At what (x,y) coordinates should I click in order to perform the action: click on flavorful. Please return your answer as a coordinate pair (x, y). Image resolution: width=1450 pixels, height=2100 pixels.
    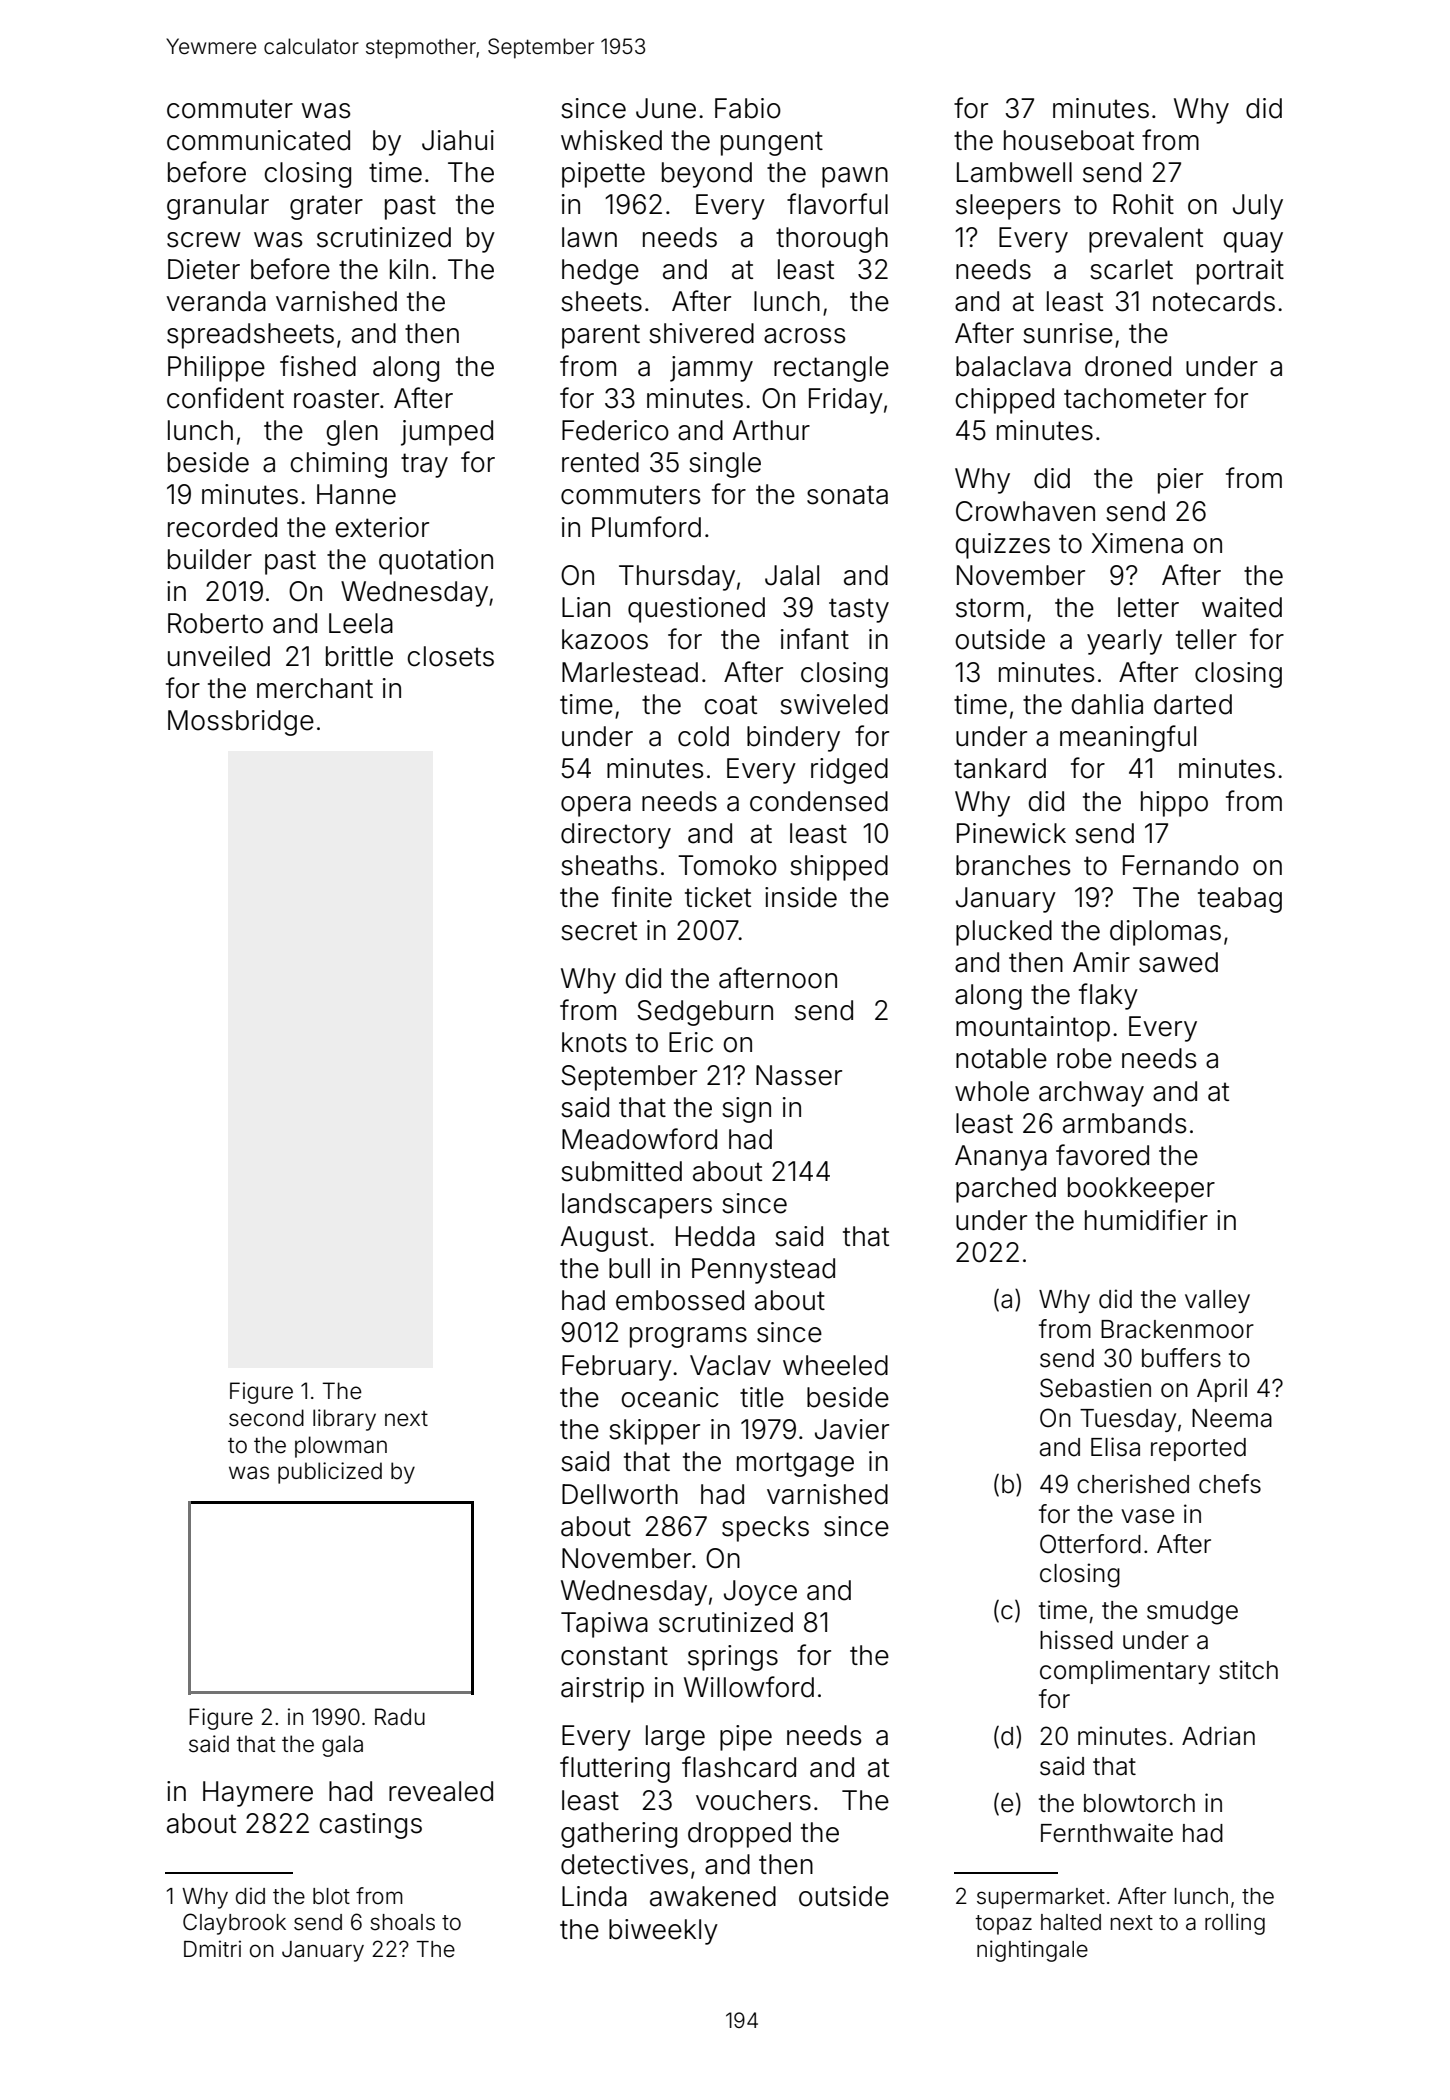
    Looking at the image, I should click on (837, 204).
